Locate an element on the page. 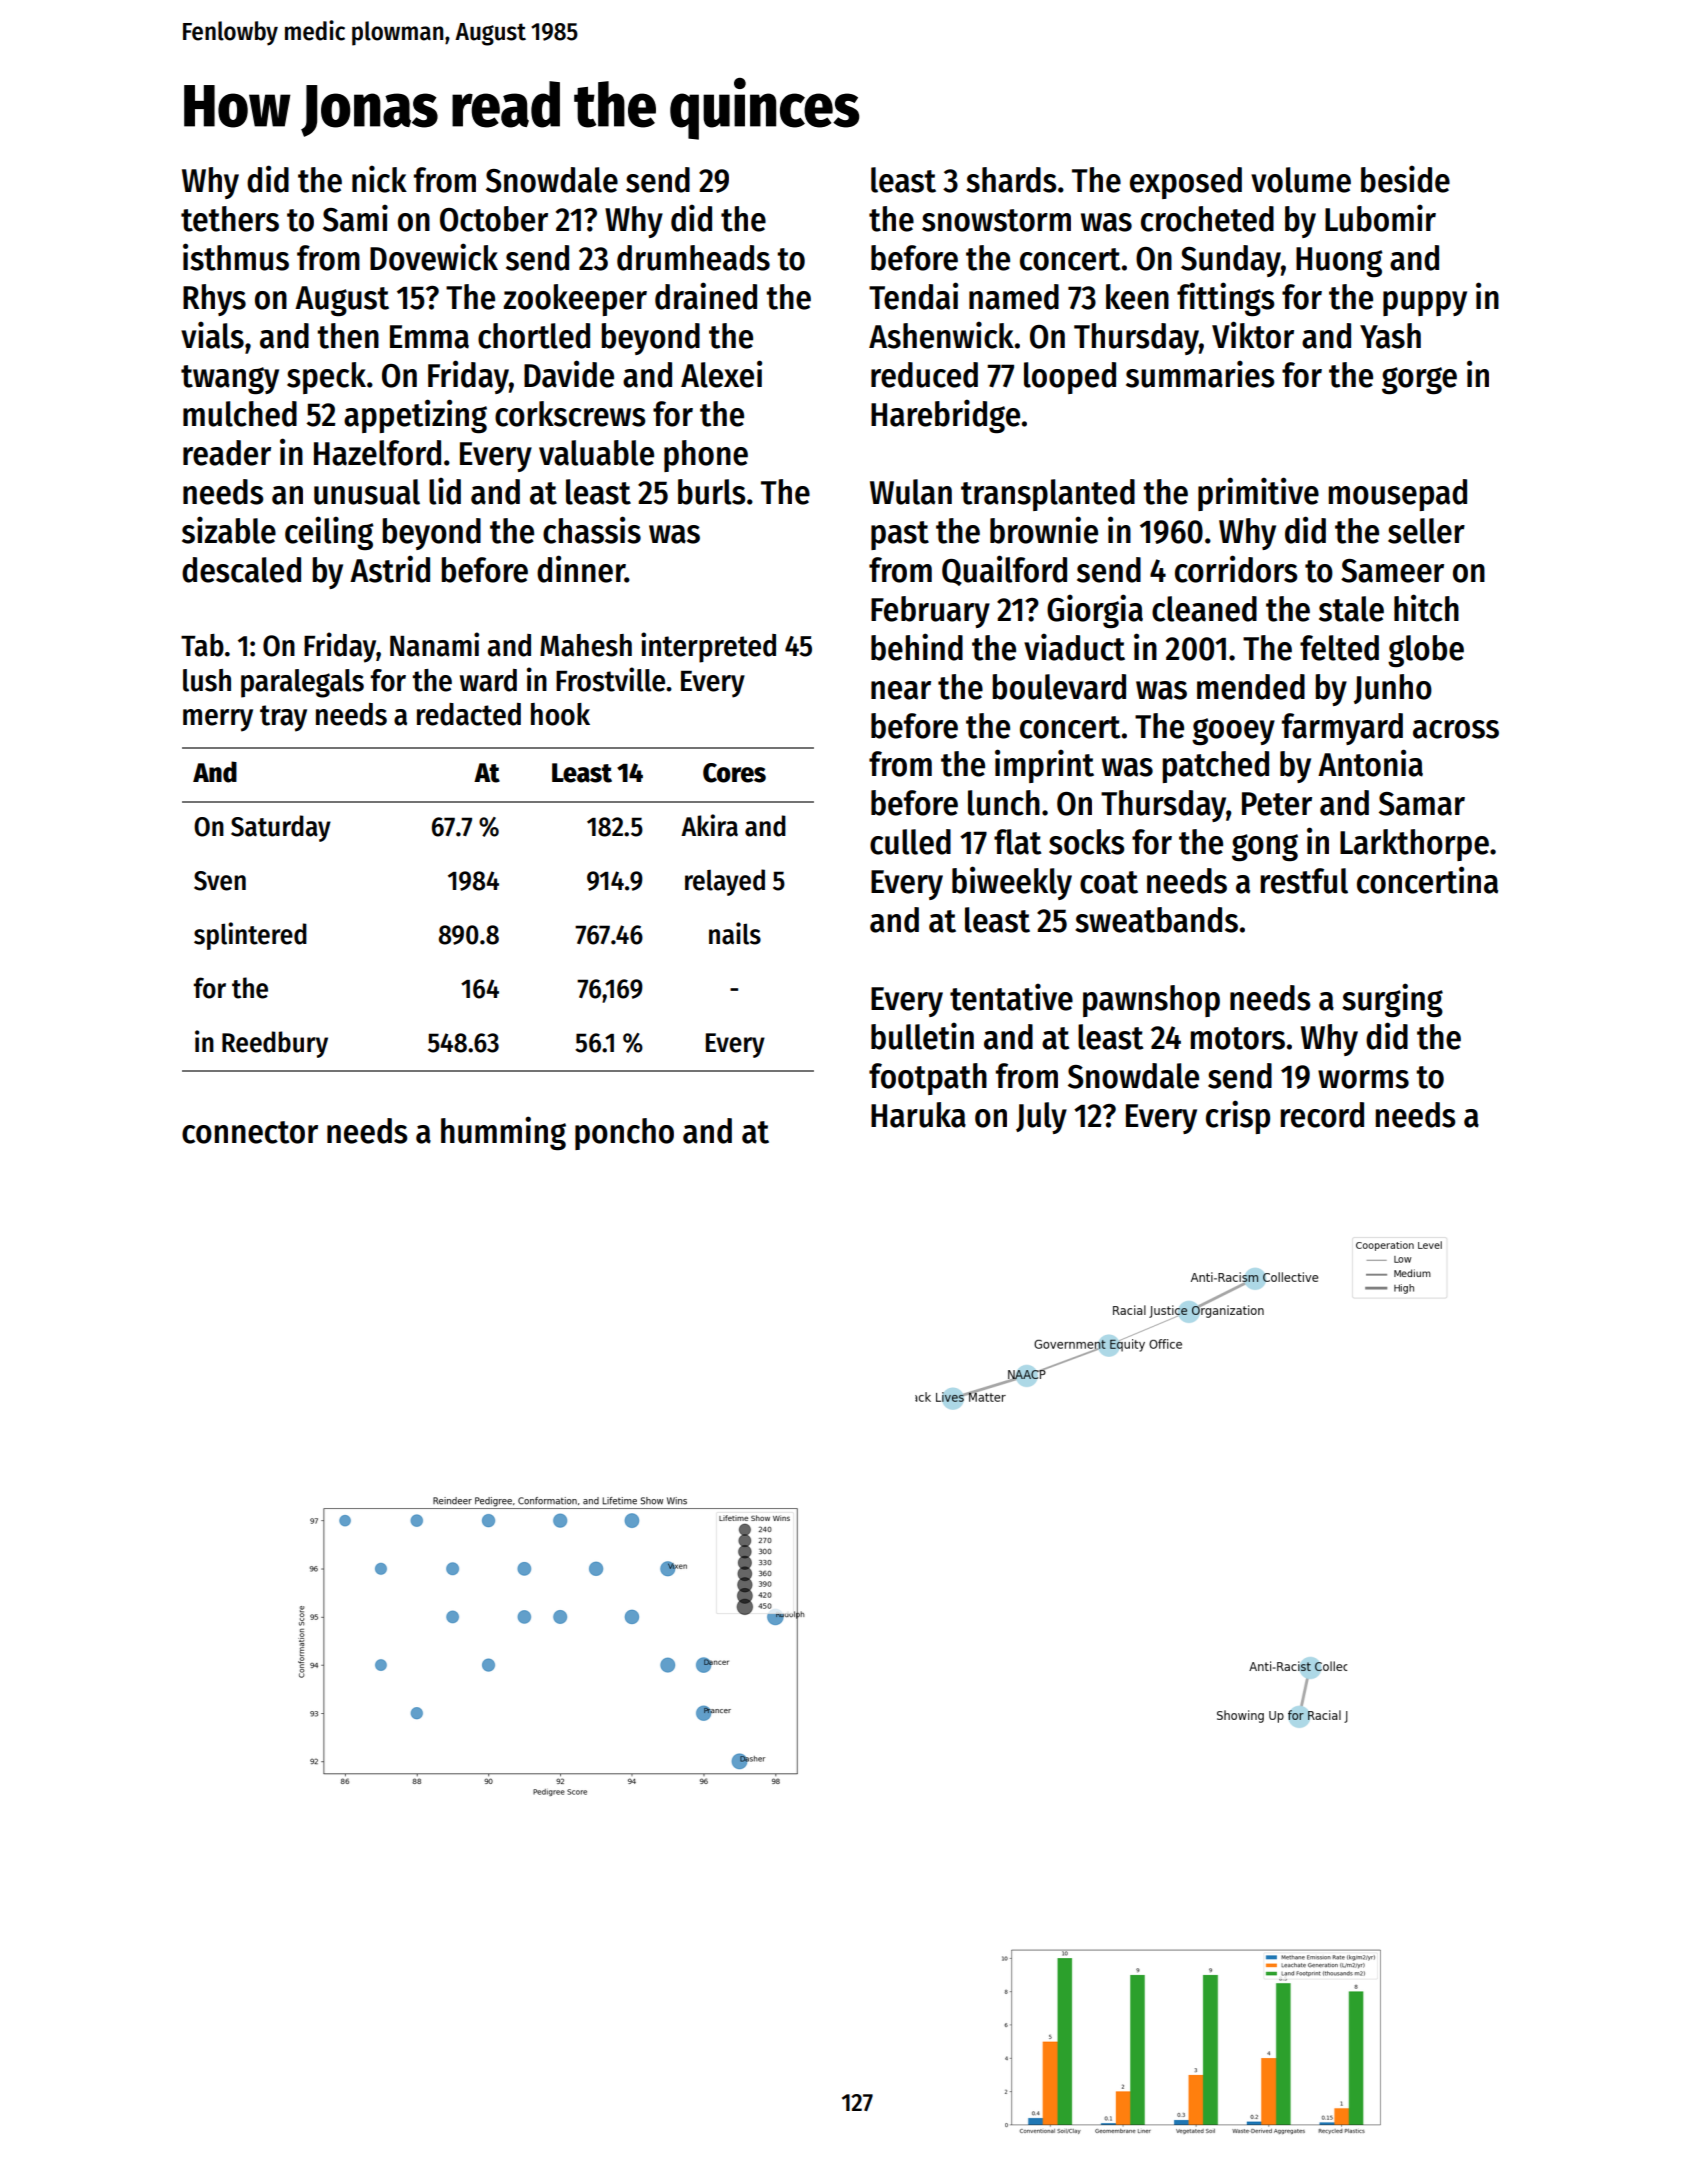 This image has width=1683, height=2178. Reedbury is located at coordinates (275, 1044).
